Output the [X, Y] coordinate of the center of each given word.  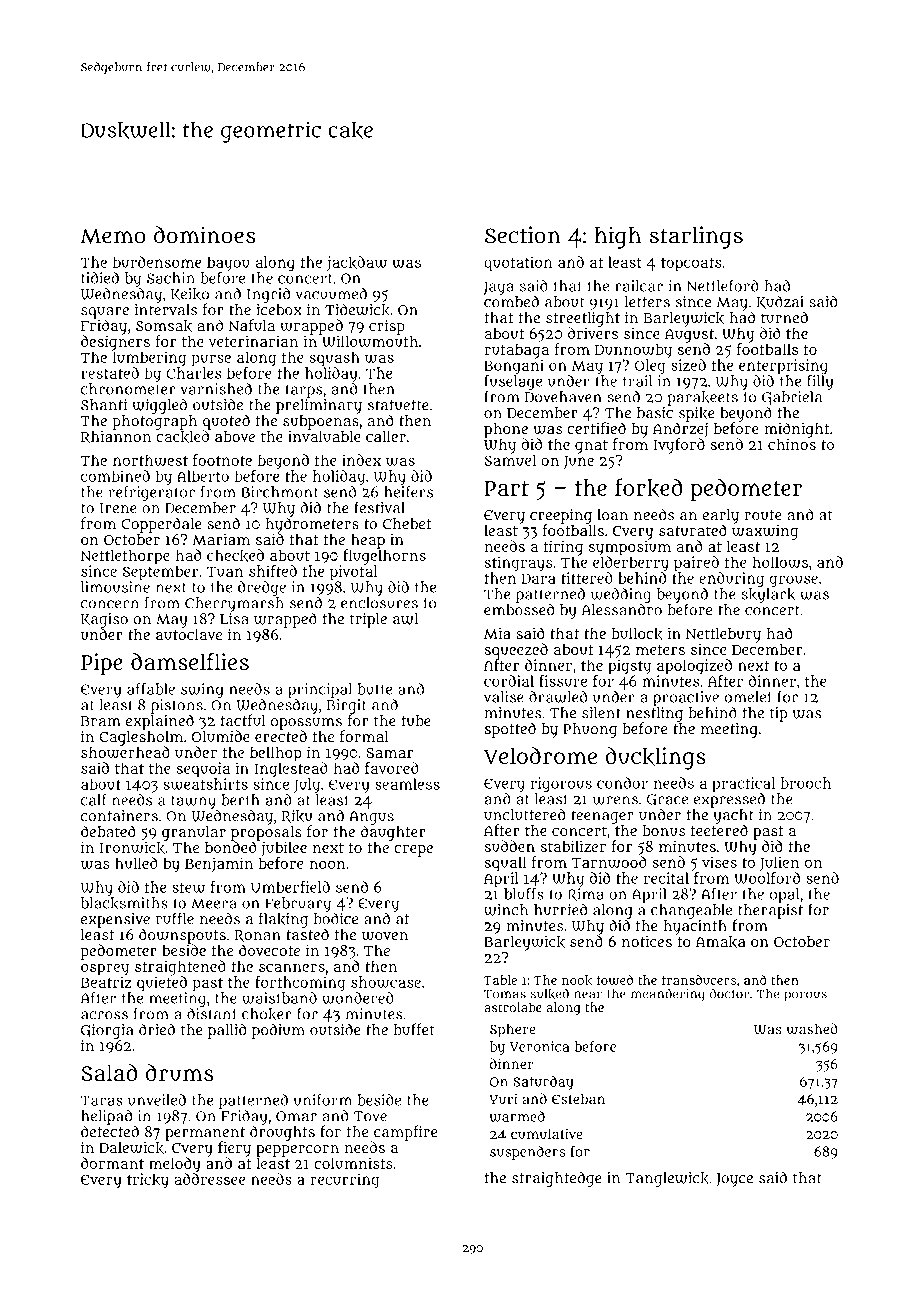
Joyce [734, 1180]
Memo [113, 236]
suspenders [527, 1153]
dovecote [269, 950]
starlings [696, 237]
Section [523, 235]
